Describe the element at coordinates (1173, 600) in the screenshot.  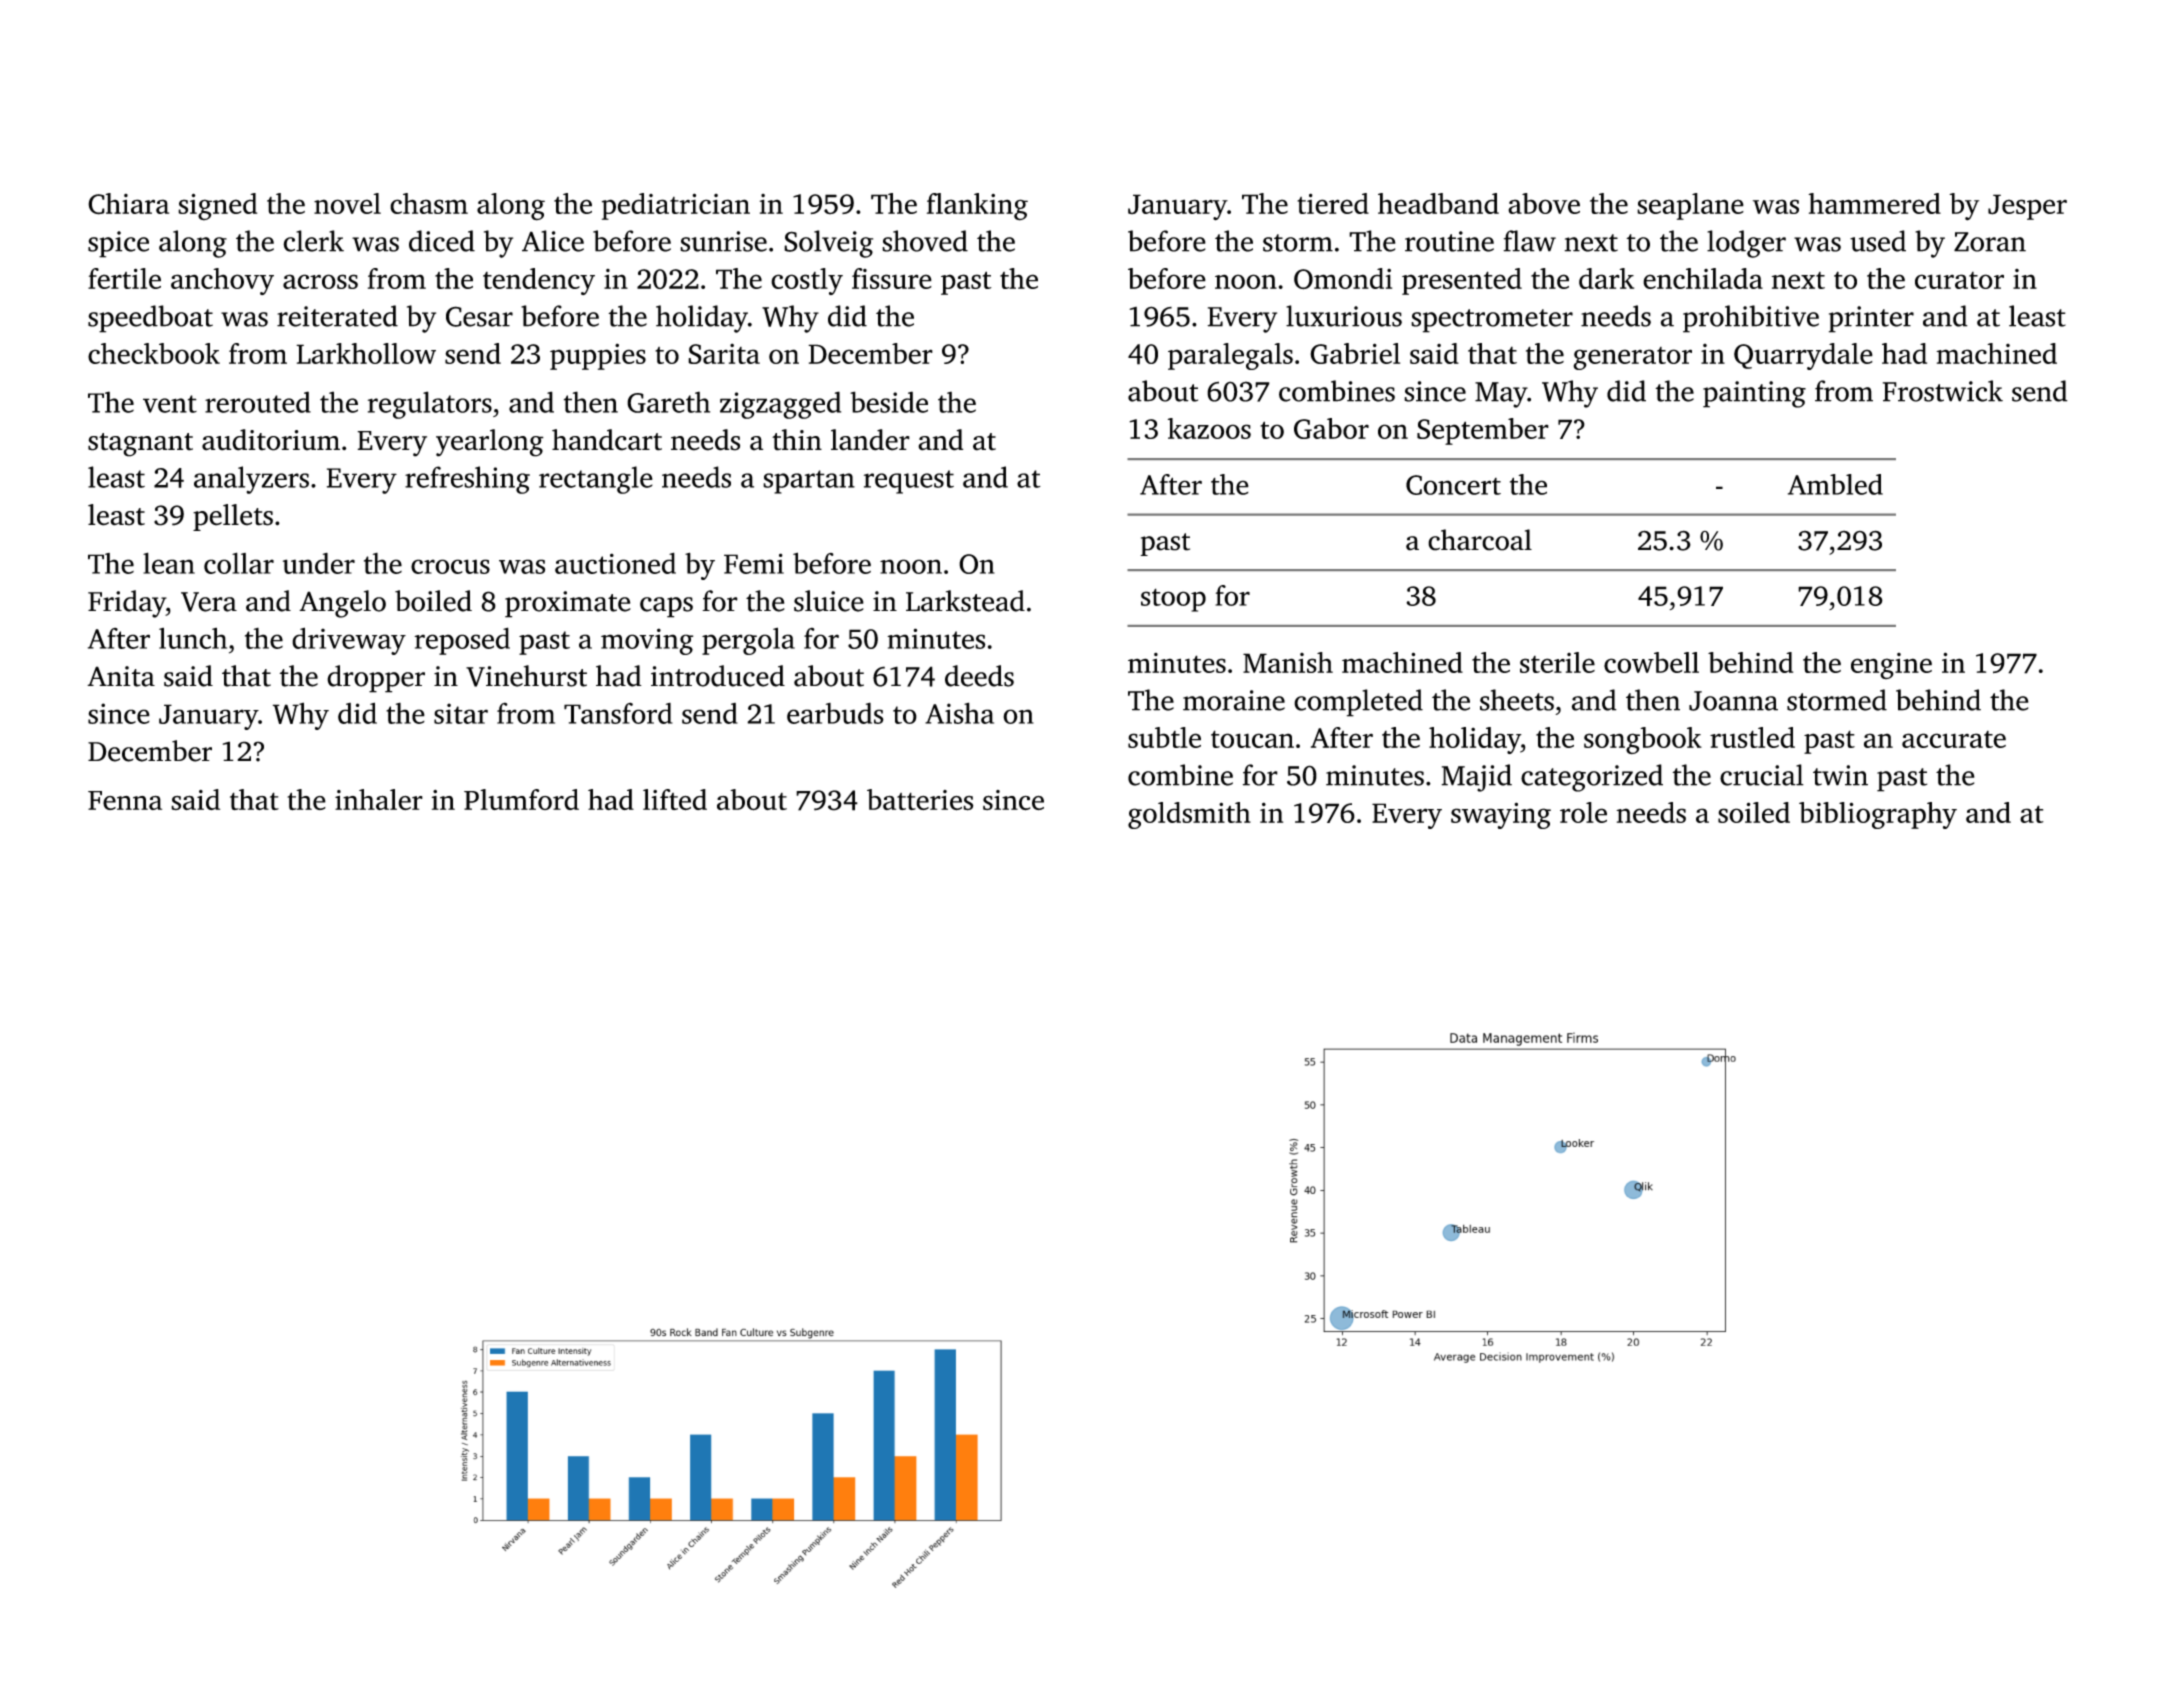
I see `stoop` at that location.
